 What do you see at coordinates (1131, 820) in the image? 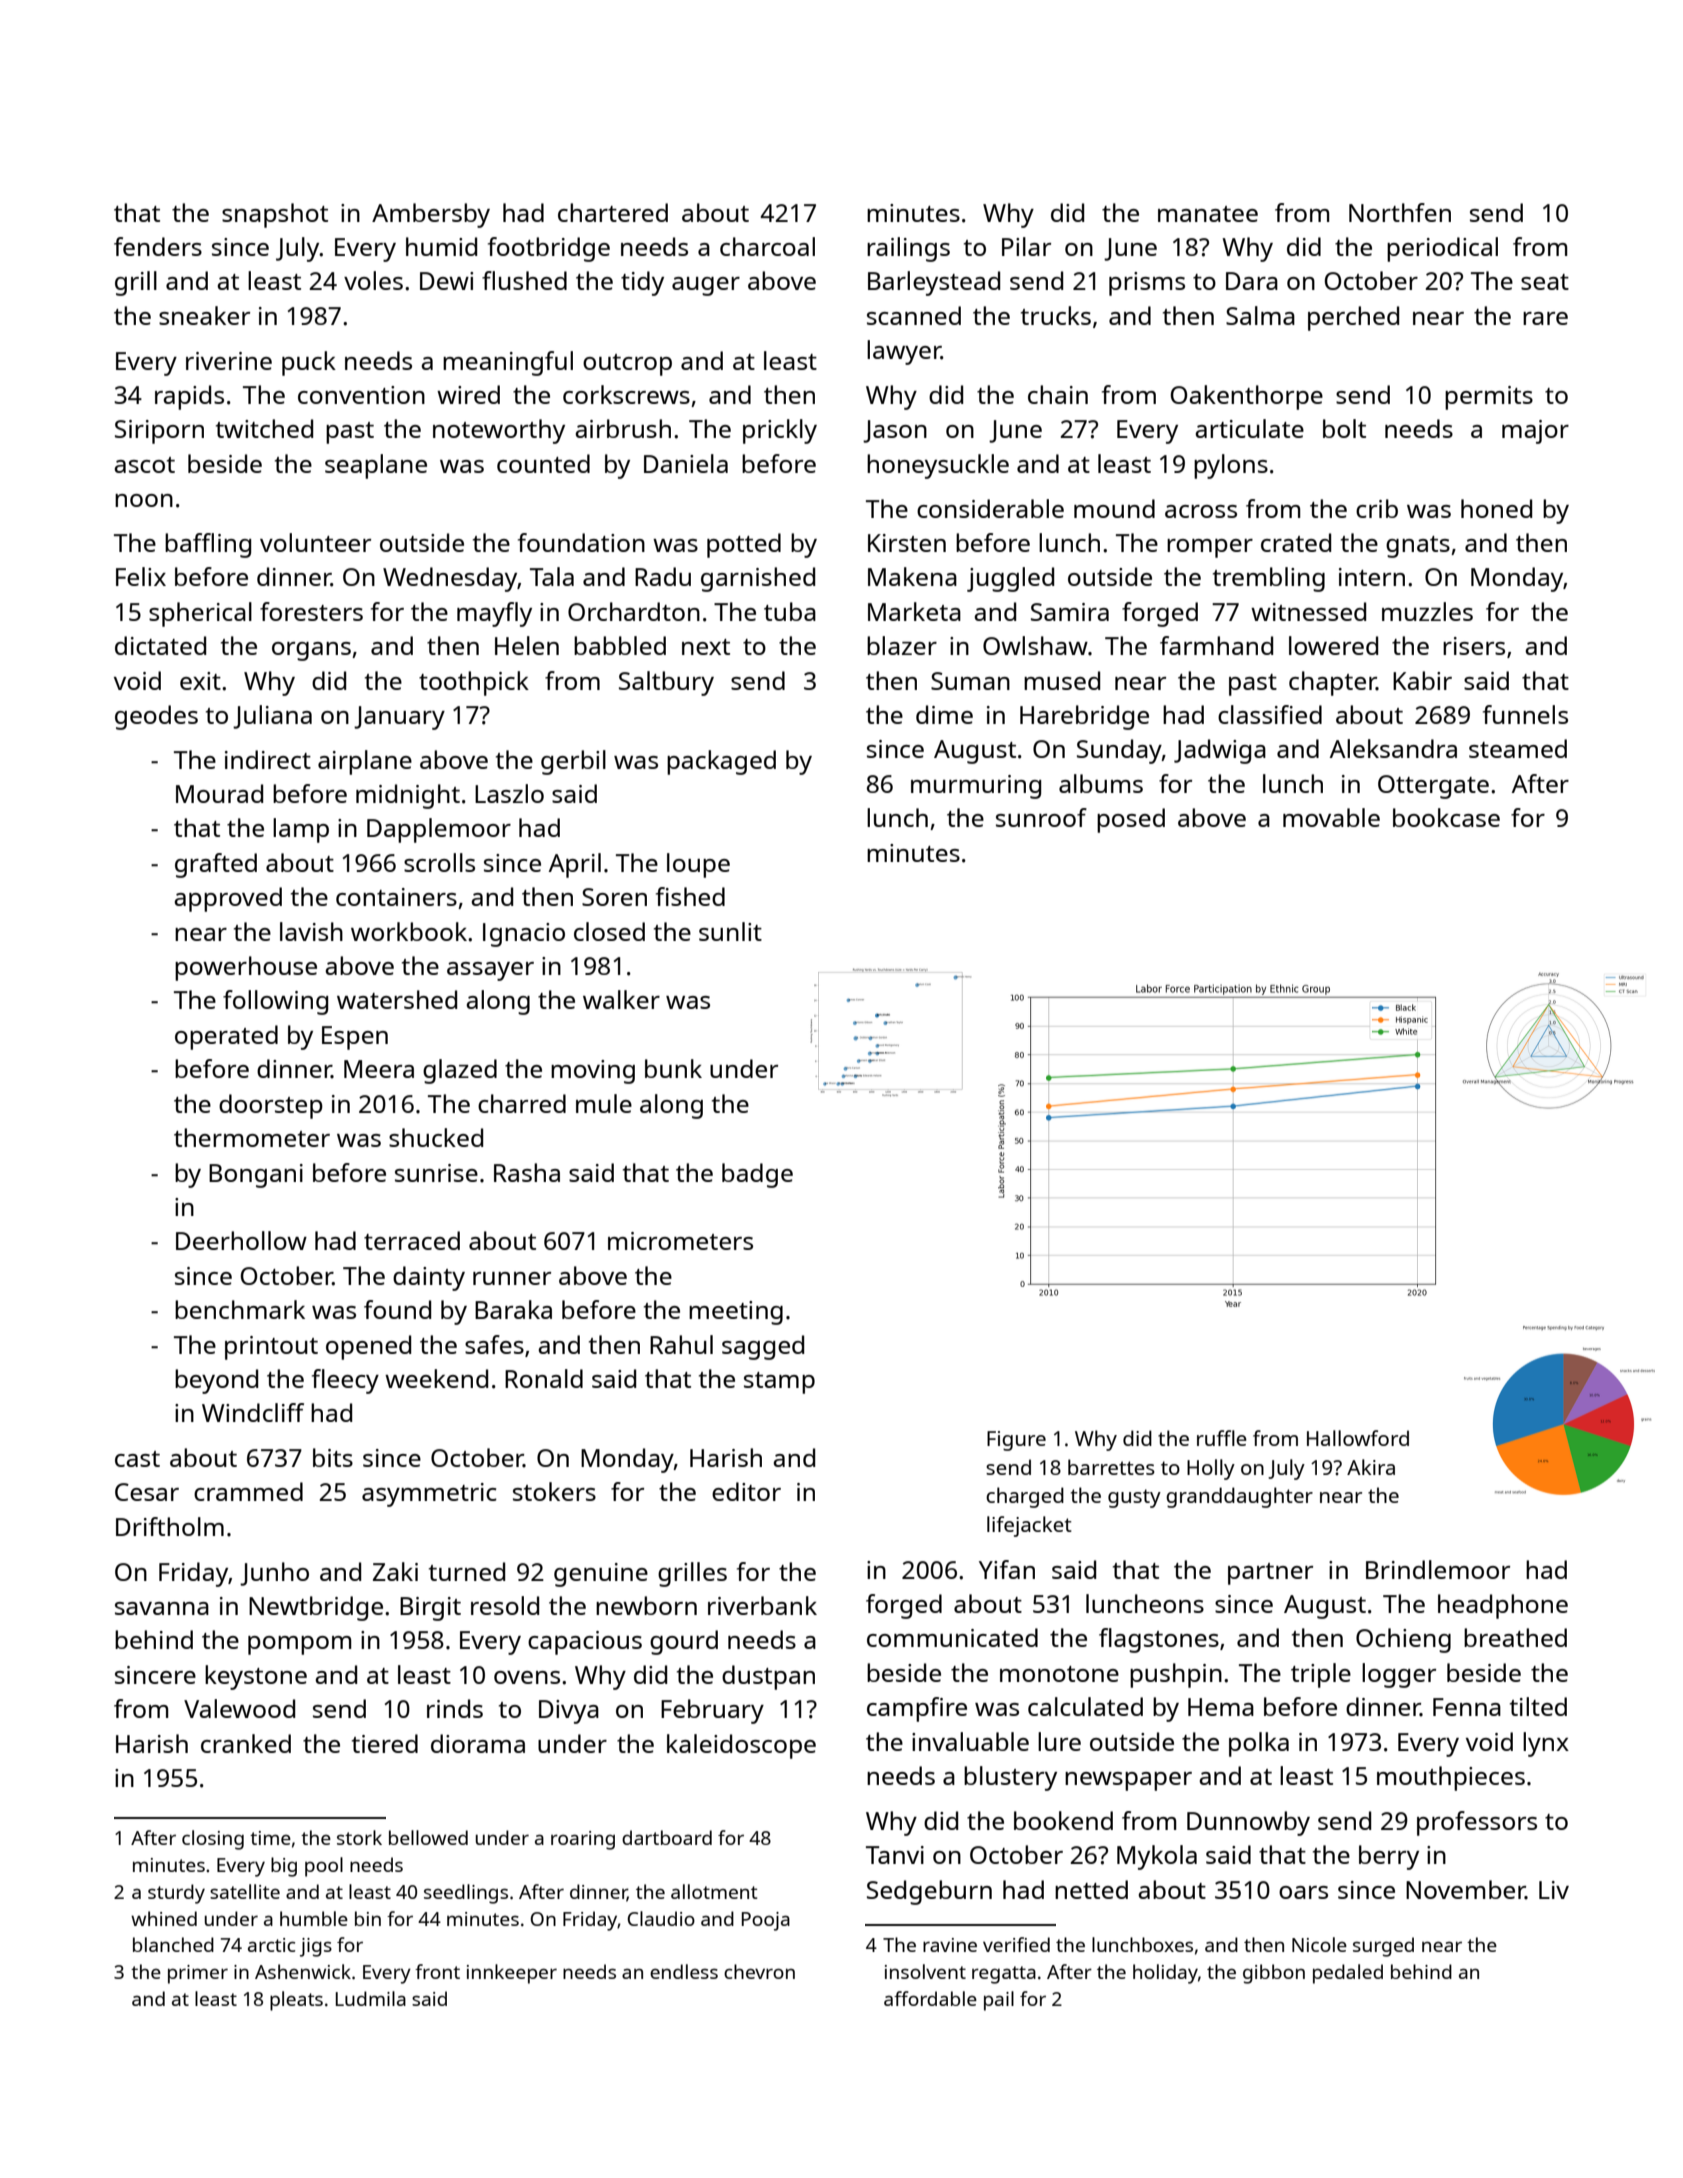
I see `posed` at bounding box center [1131, 820].
